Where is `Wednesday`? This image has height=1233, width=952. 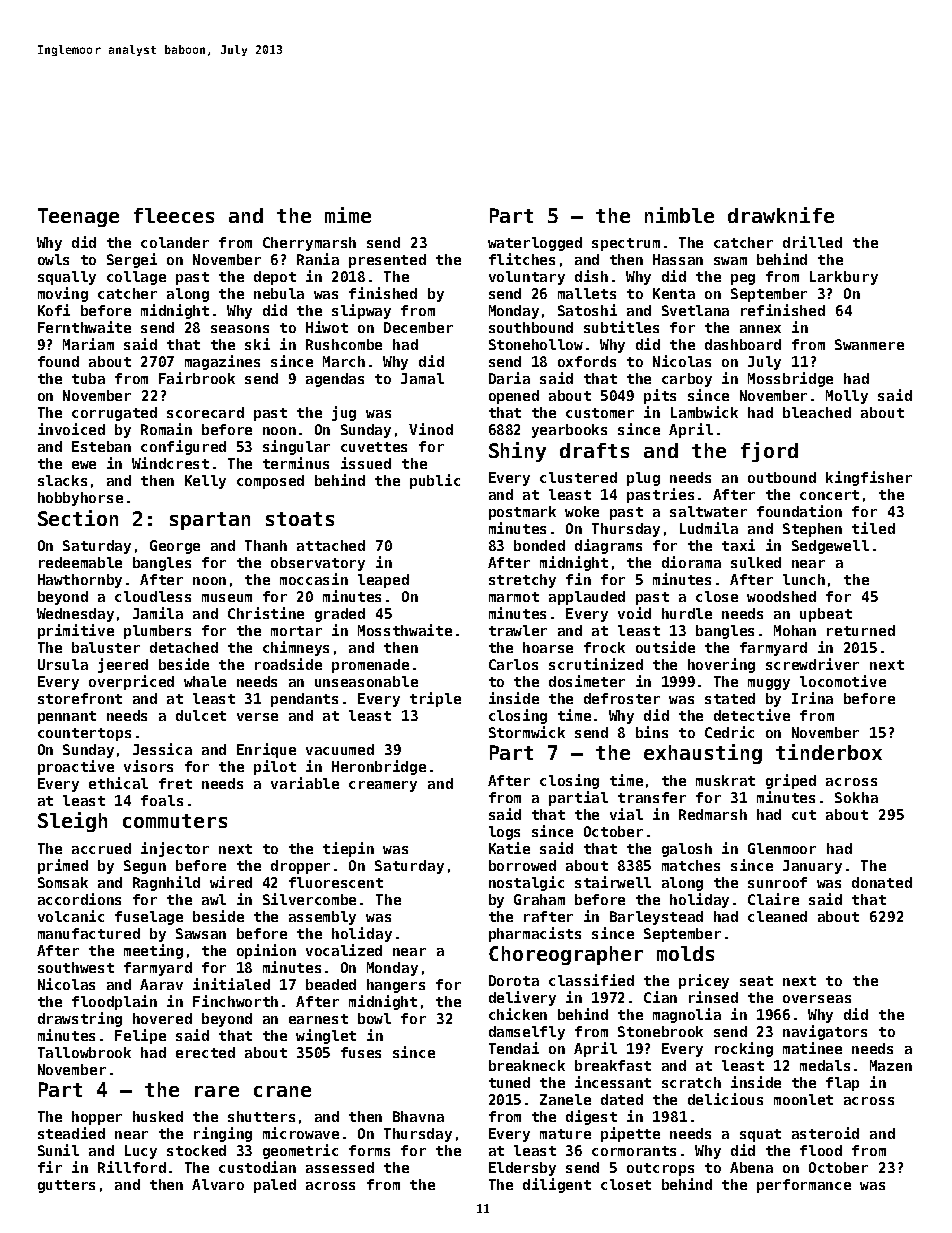
Wednesday is located at coordinates (75, 615).
